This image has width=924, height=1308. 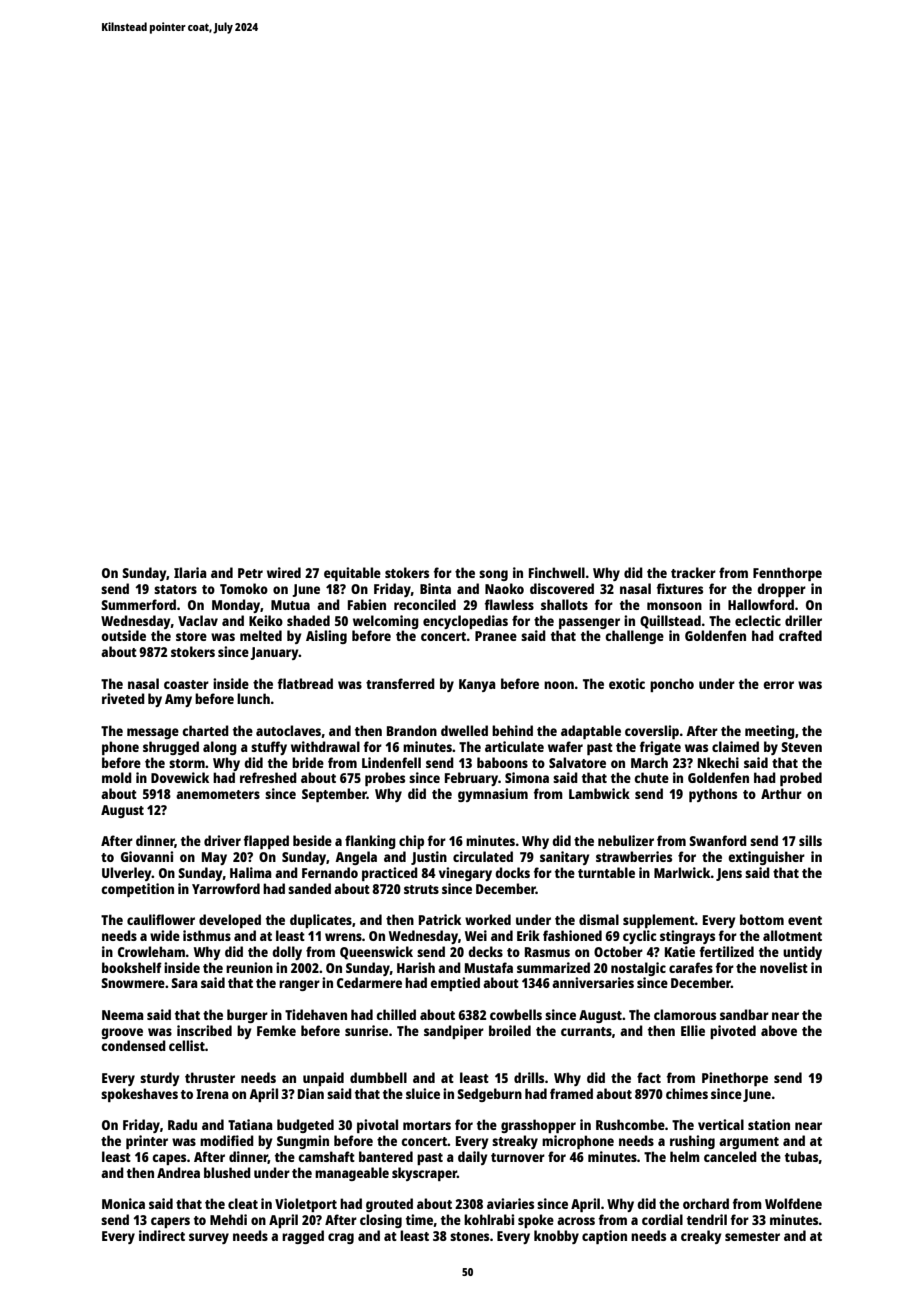 What do you see at coordinates (376, 953) in the image?
I see `Queenswick` at bounding box center [376, 953].
